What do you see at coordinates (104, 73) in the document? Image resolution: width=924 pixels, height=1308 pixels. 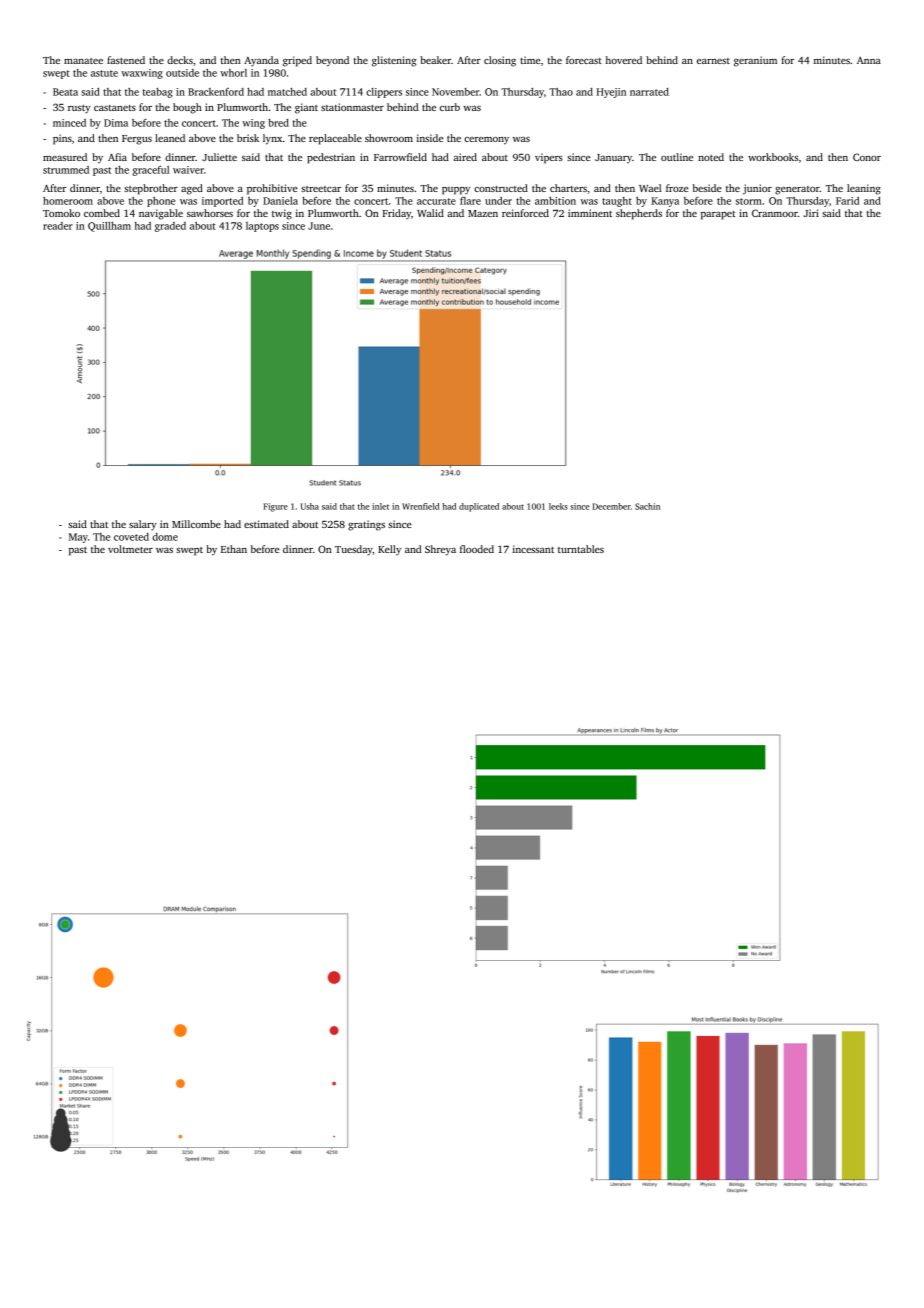 I see `astute` at bounding box center [104, 73].
